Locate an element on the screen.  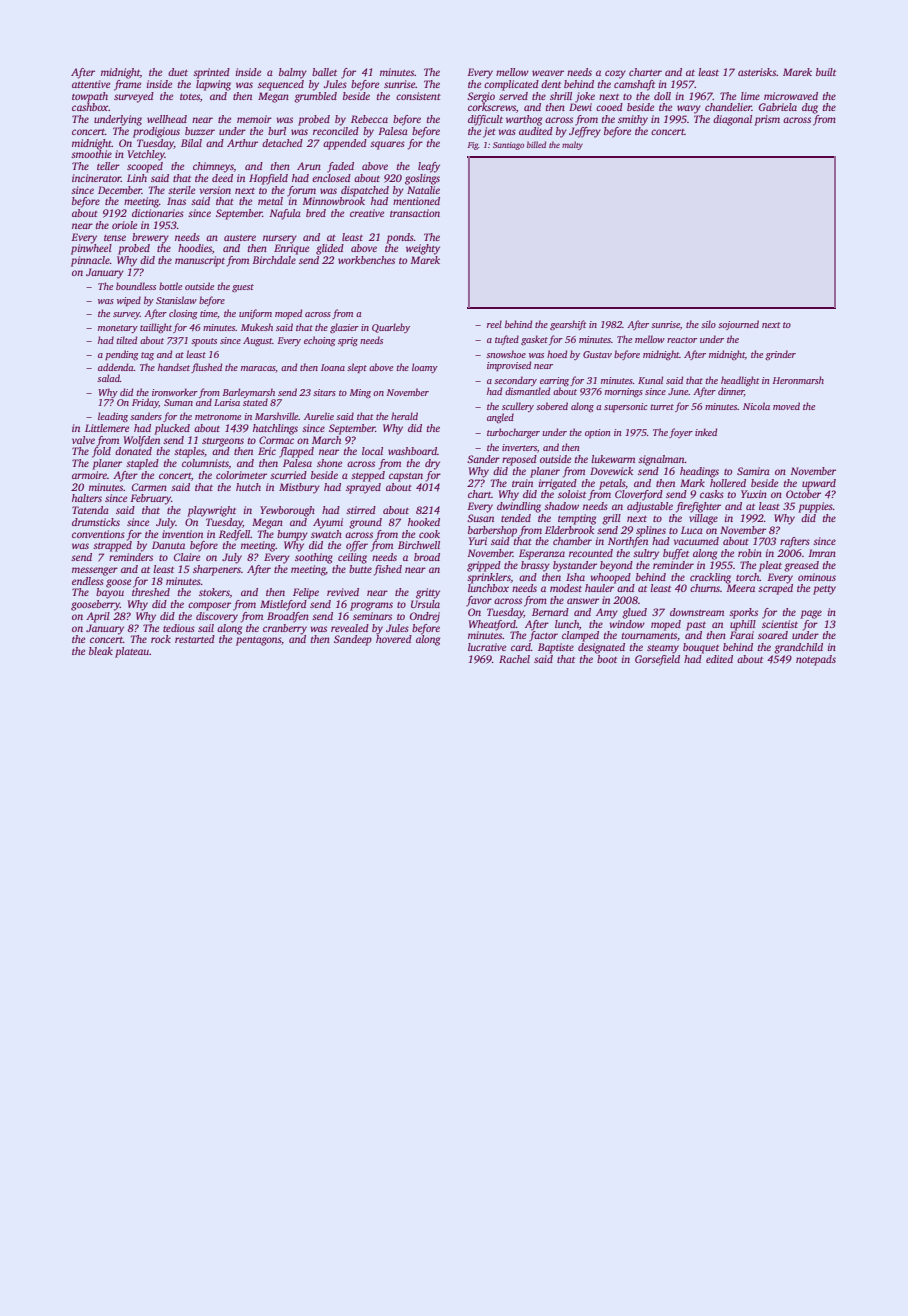
sojourned is located at coordinates (738, 325).
